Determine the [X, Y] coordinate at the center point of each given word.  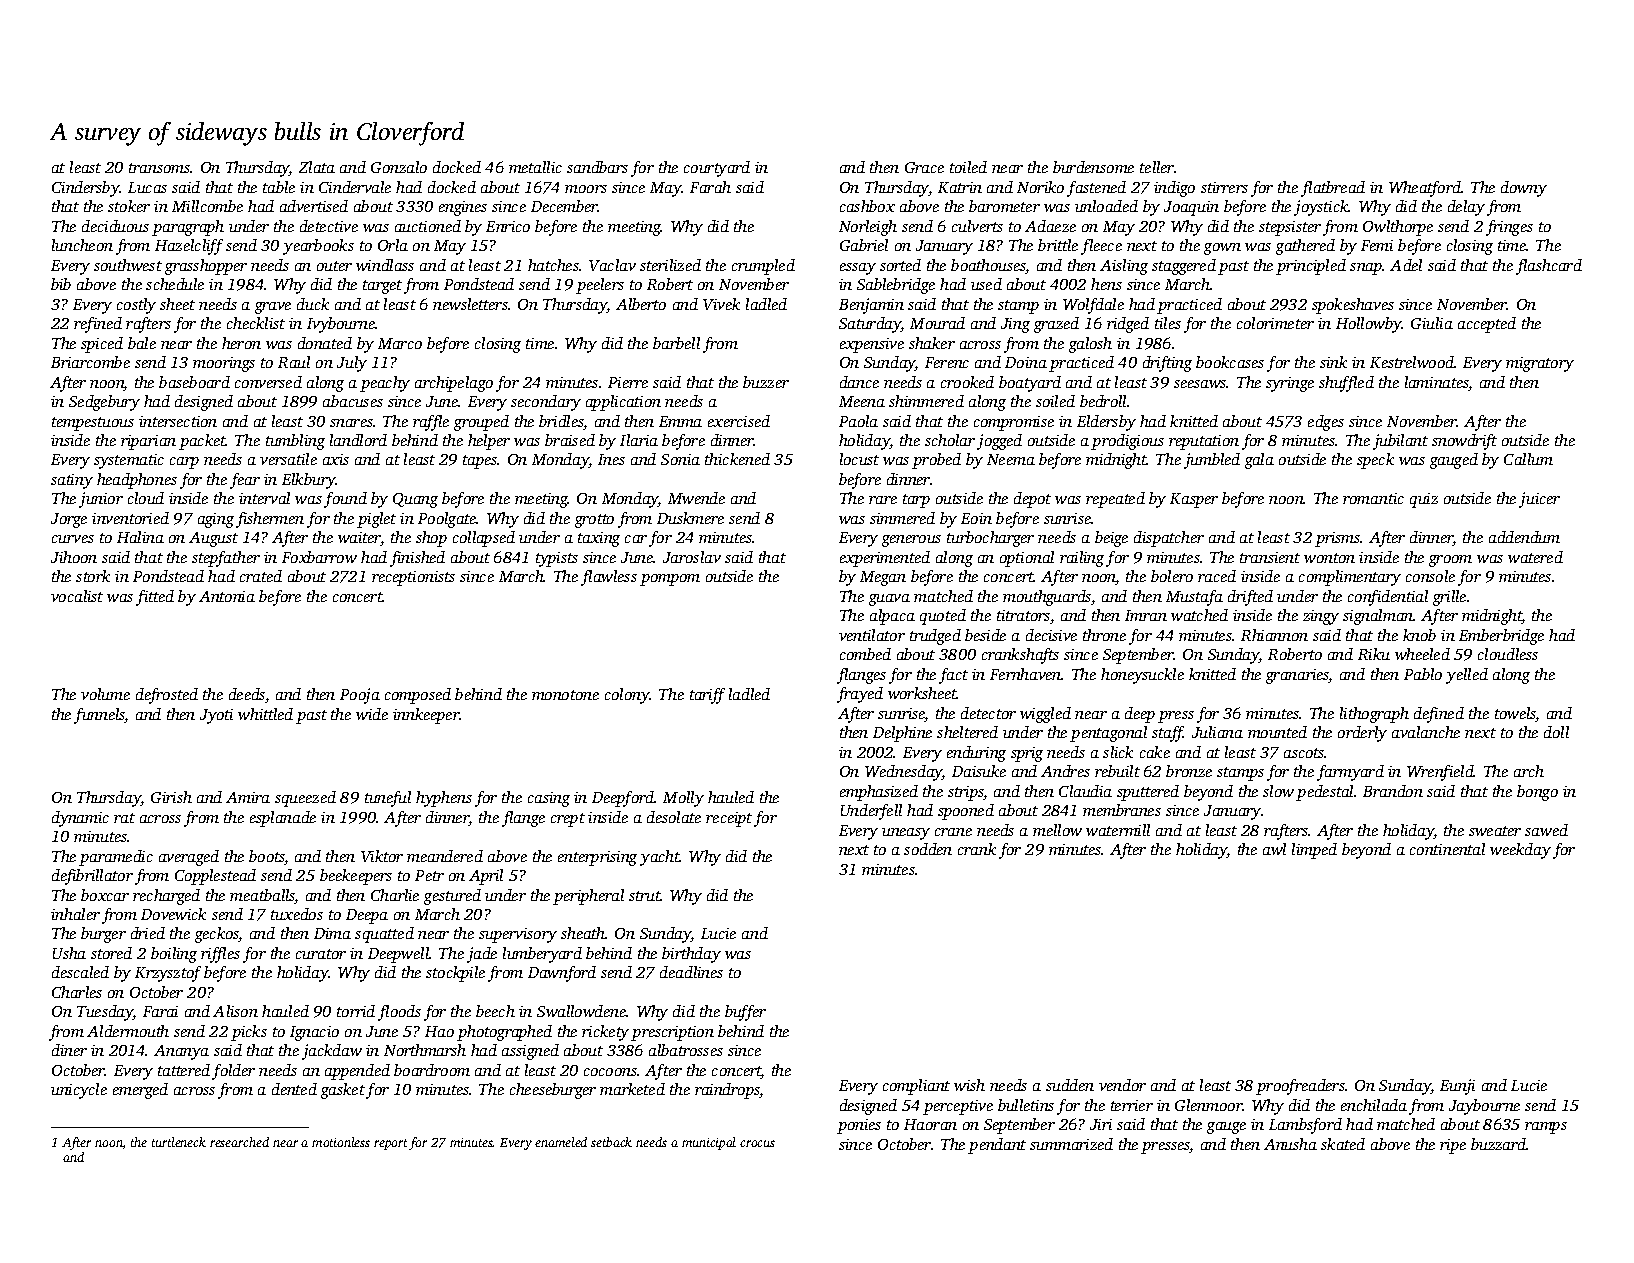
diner [69, 1050]
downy [1524, 189]
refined [98, 325]
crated [261, 576]
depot [1032, 500]
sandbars [597, 167]
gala [1259, 461]
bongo [1537, 793]
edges [1326, 423]
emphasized [879, 793]
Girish [171, 797]
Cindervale [355, 187]
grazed [1056, 325]
